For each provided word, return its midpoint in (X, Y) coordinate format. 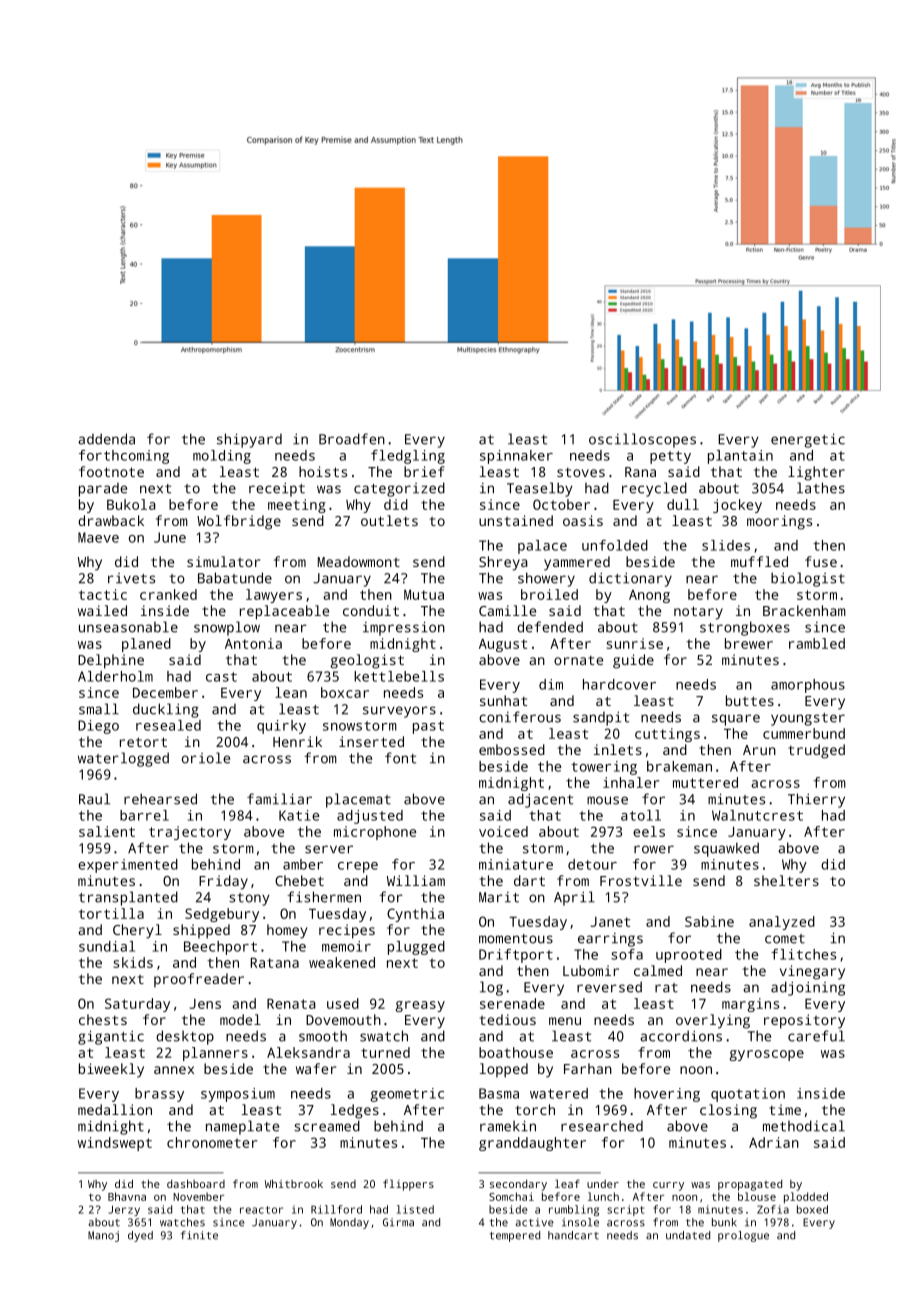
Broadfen (352, 439)
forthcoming (124, 457)
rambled (817, 643)
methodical (804, 1126)
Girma (398, 1222)
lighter (816, 473)
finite (199, 1235)
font (400, 758)
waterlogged (123, 759)
